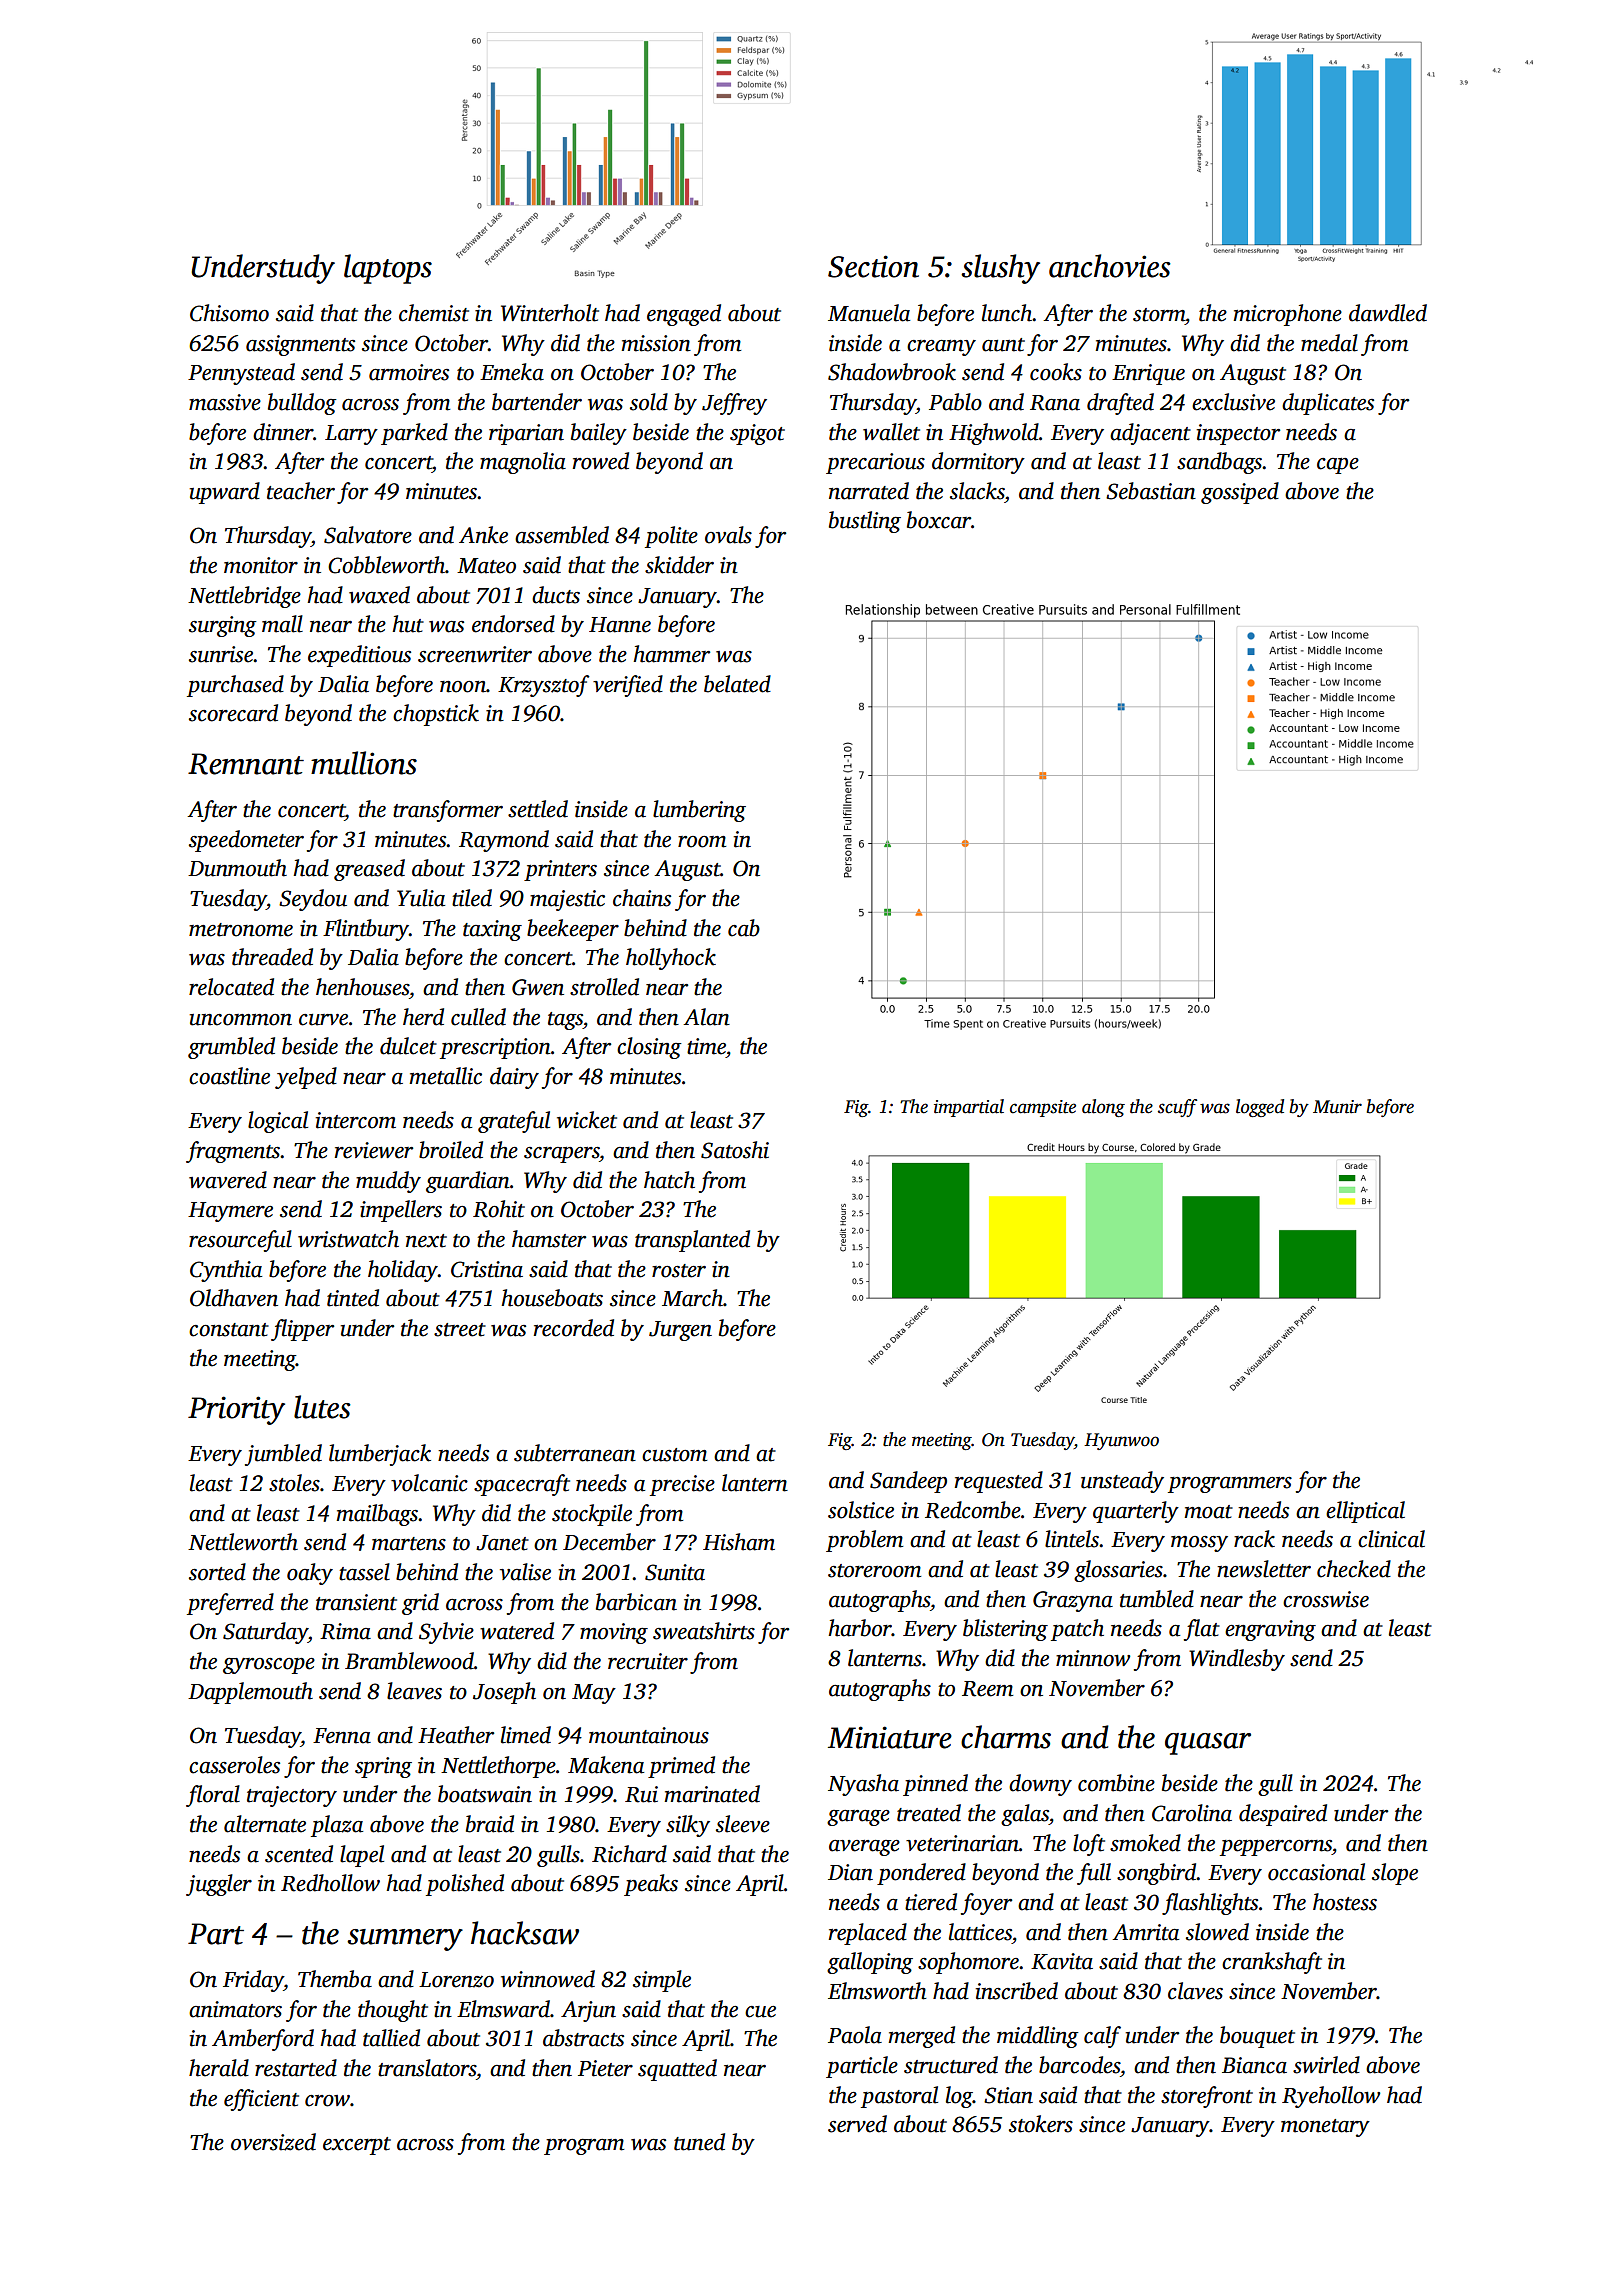 This screenshot has width=1620, height=2292. What do you see at coordinates (1240, 493) in the screenshot?
I see `gossiped` at bounding box center [1240, 493].
